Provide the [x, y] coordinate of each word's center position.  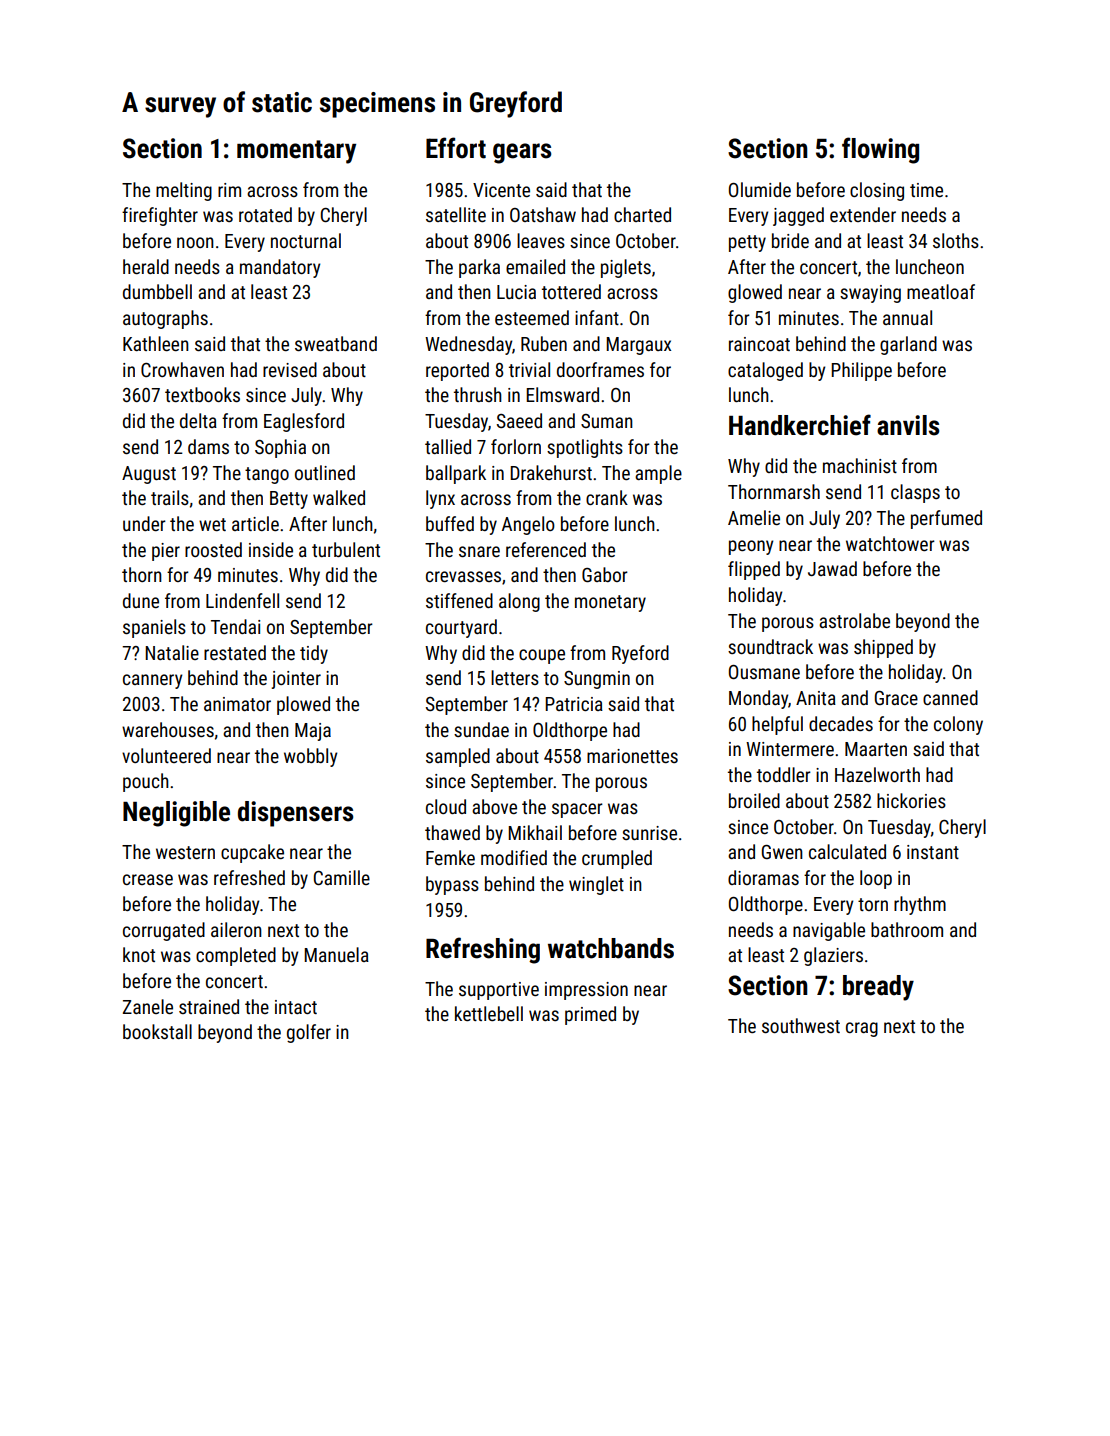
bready [878, 988]
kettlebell [489, 1013]
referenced [546, 549]
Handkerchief [800, 425]
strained [209, 1006]
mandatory [280, 268]
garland [908, 345]
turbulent [346, 549]
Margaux [638, 346]
